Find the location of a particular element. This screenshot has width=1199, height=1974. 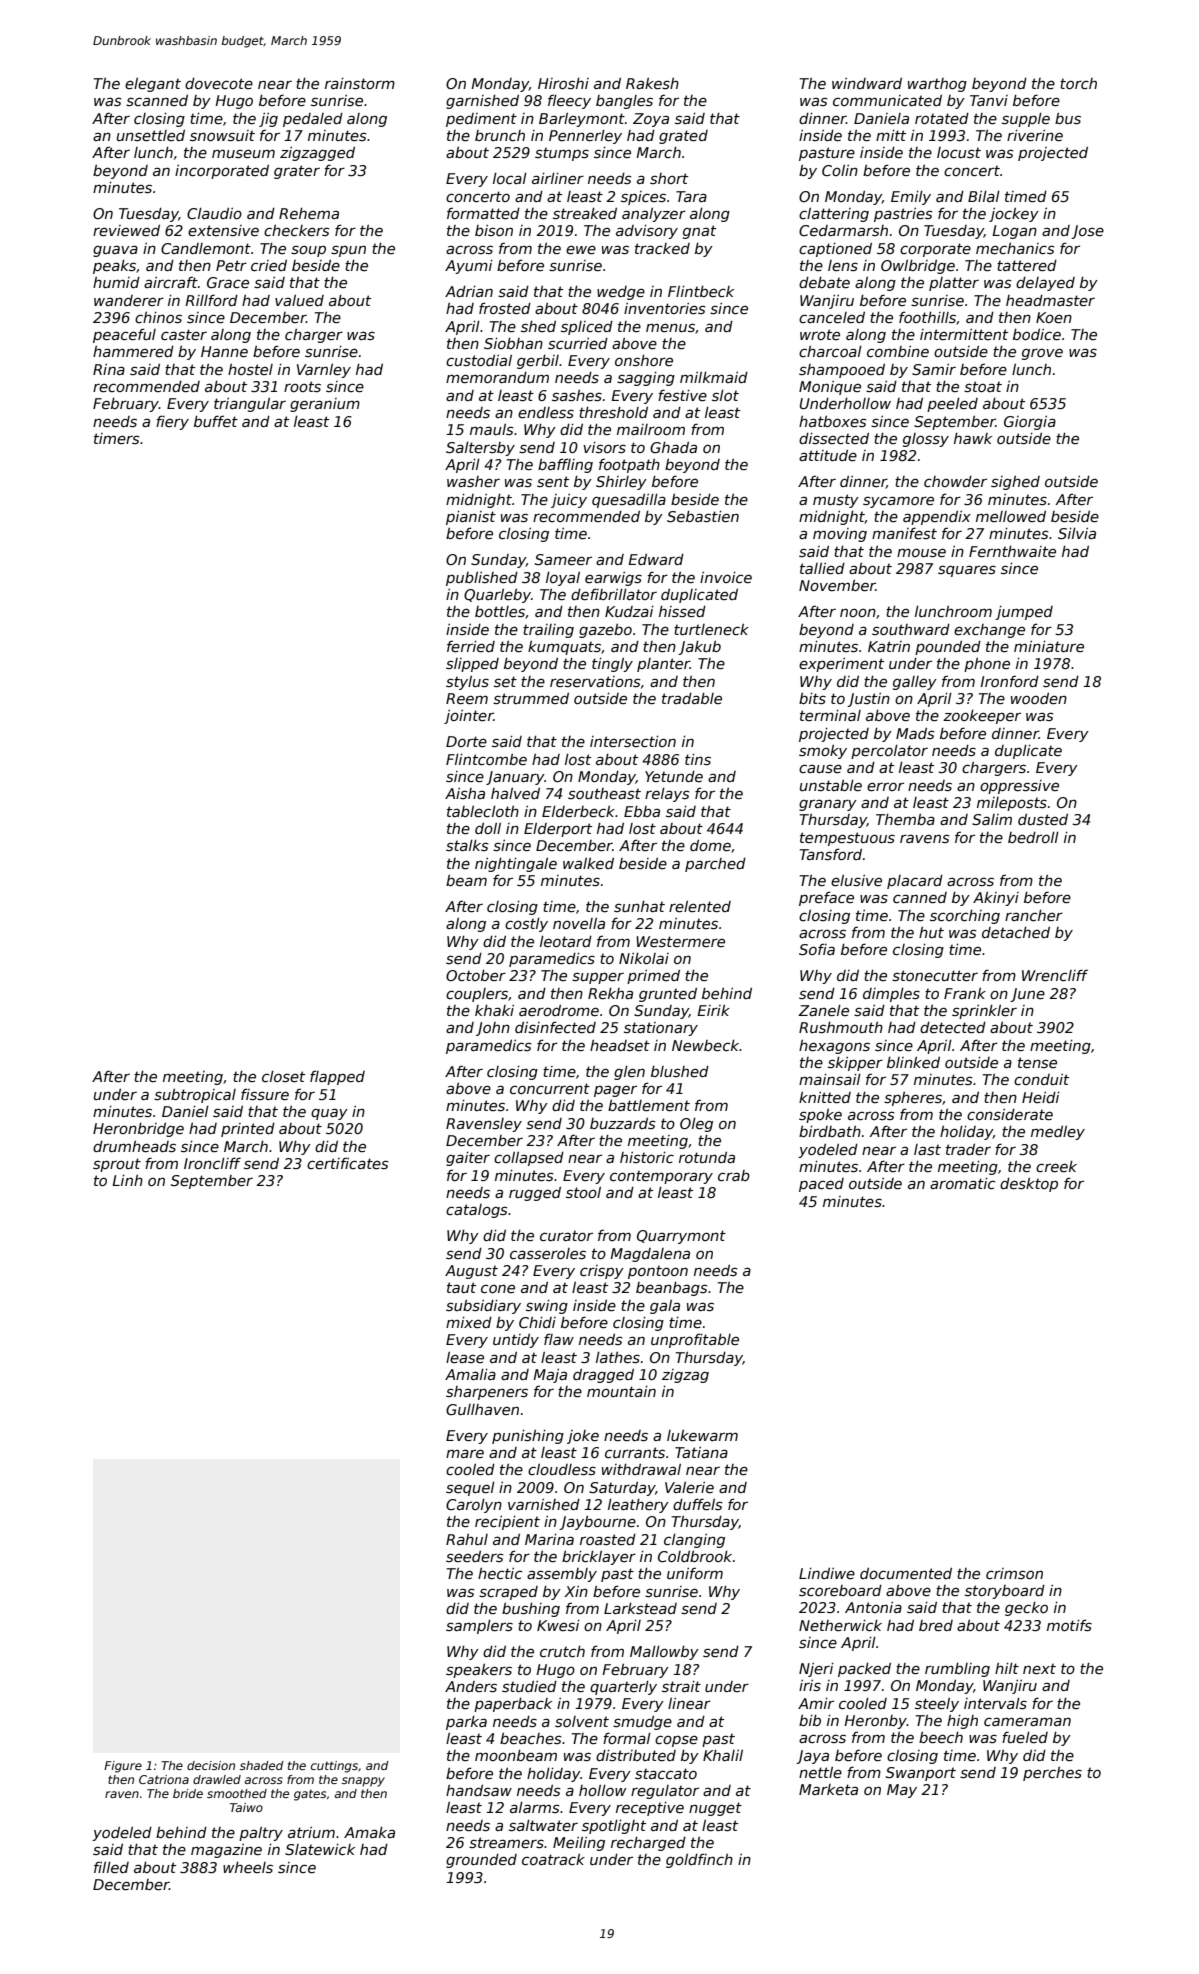

pedaled is located at coordinates (313, 120).
